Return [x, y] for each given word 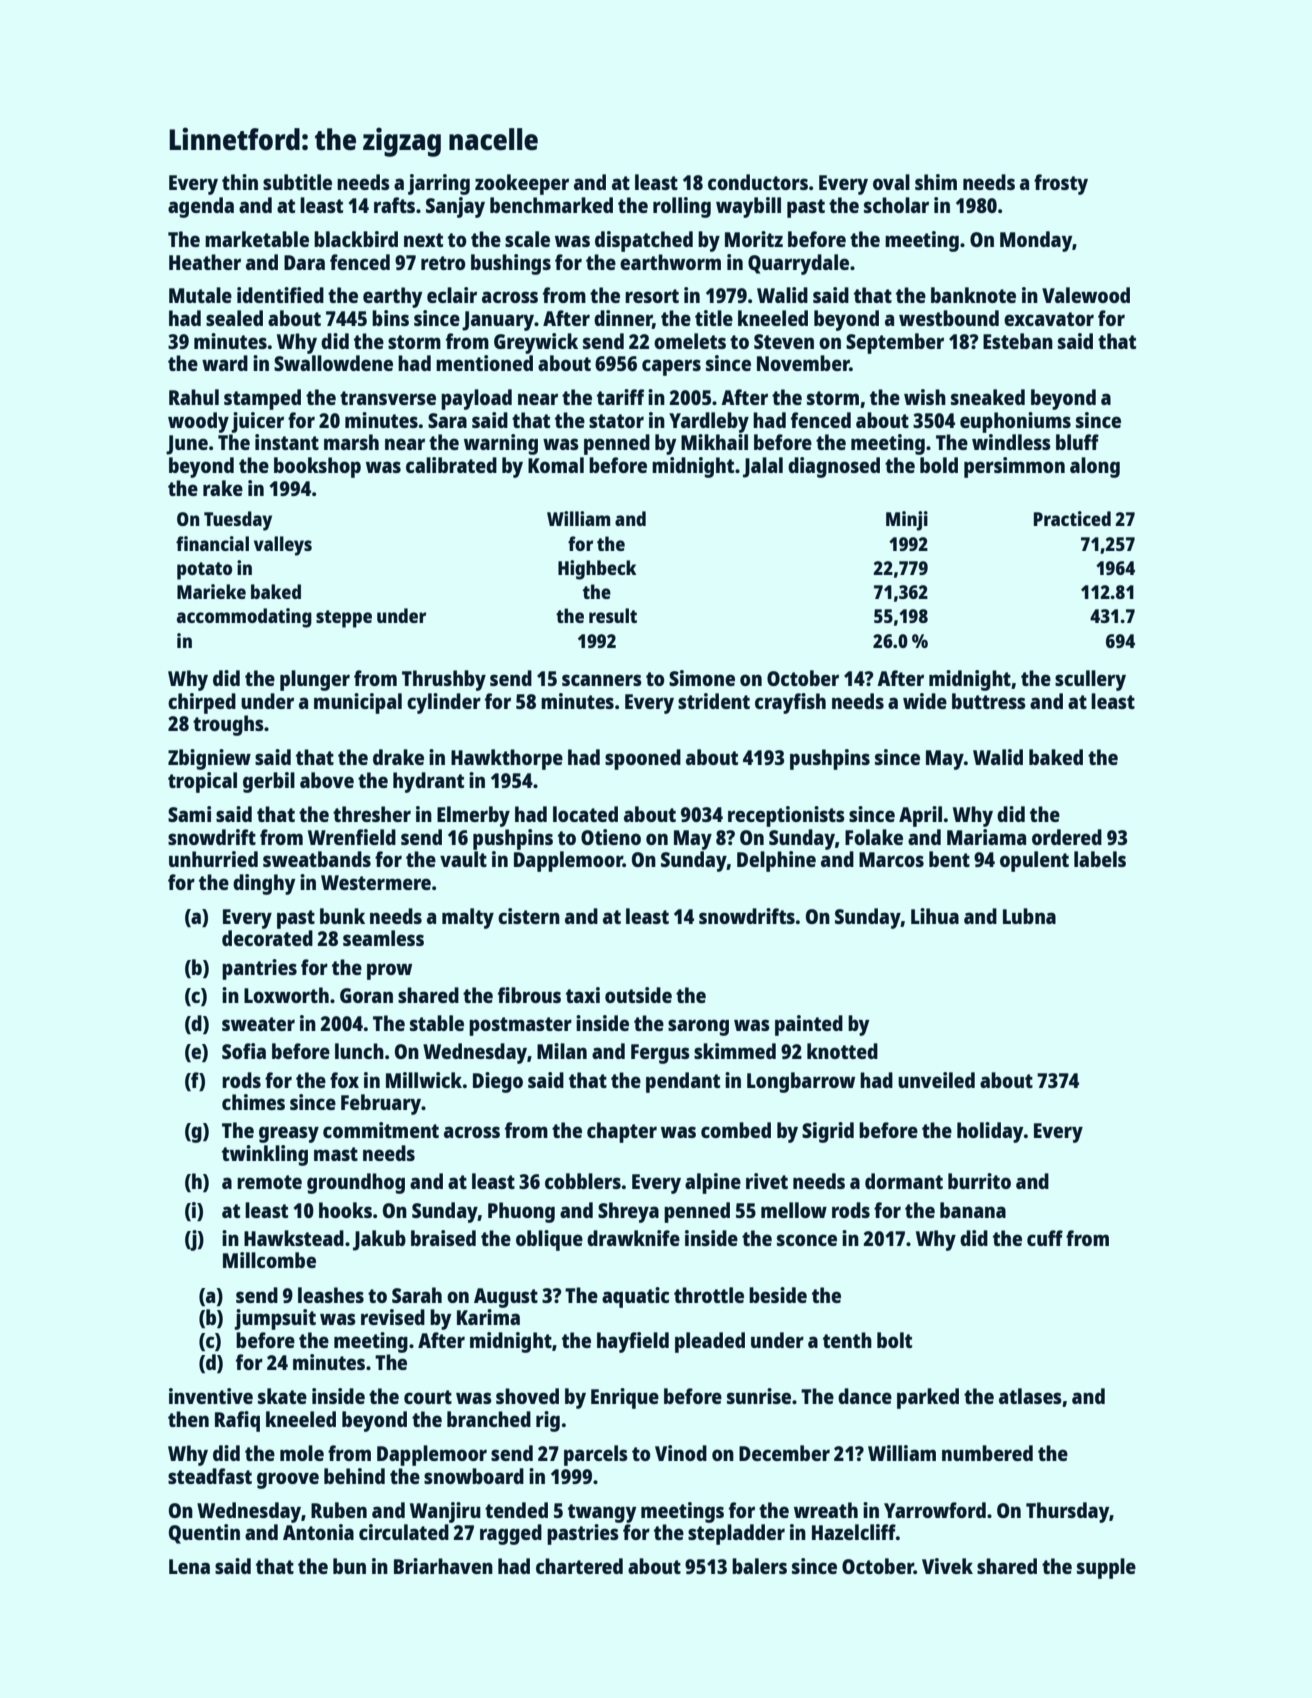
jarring [439, 184]
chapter [622, 1132]
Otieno [611, 837]
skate [282, 1396]
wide [925, 701]
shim [936, 182]
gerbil [269, 782]
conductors [758, 182]
